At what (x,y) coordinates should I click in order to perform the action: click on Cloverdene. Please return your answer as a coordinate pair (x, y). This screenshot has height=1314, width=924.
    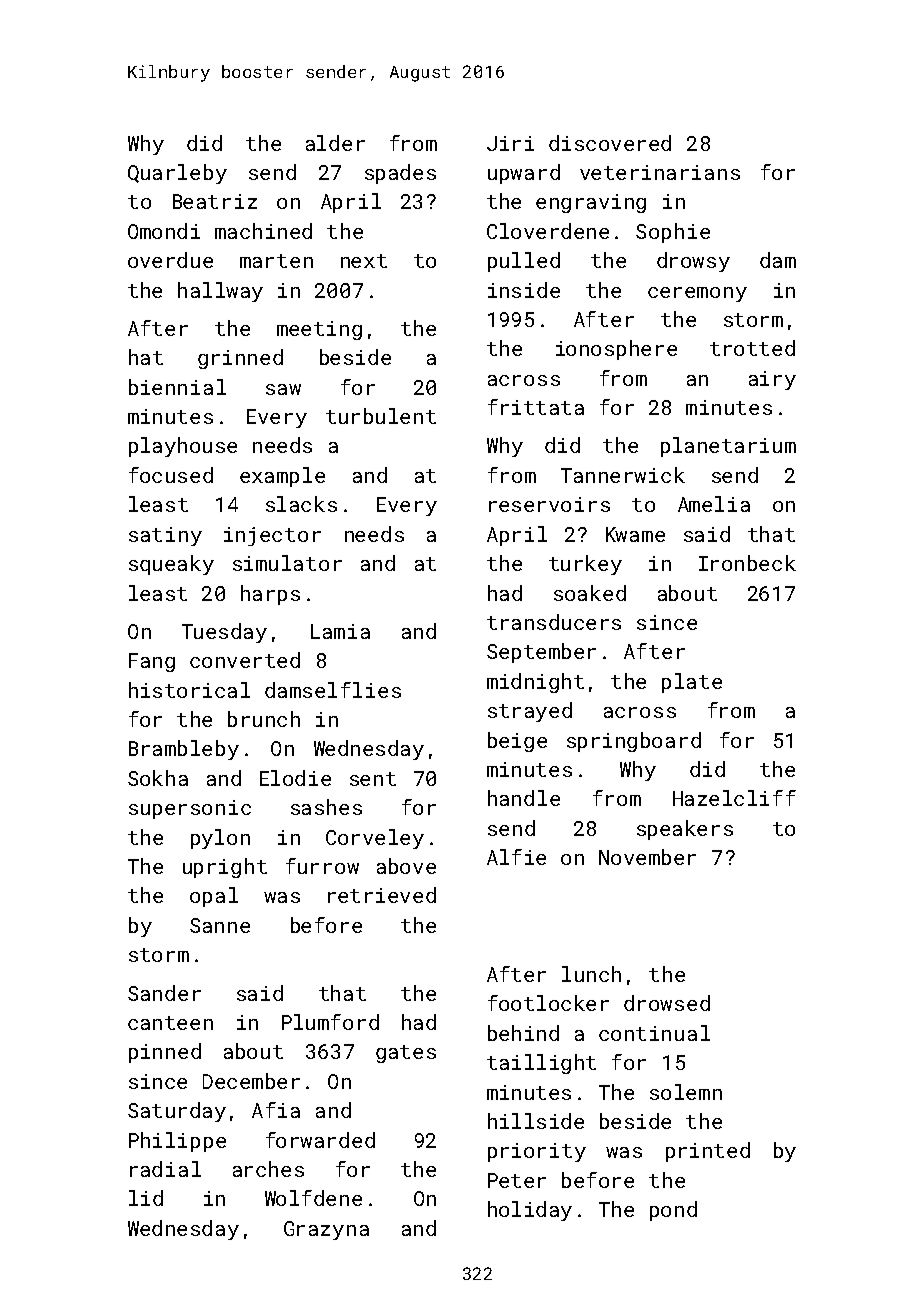
    Looking at the image, I should click on (548, 231).
